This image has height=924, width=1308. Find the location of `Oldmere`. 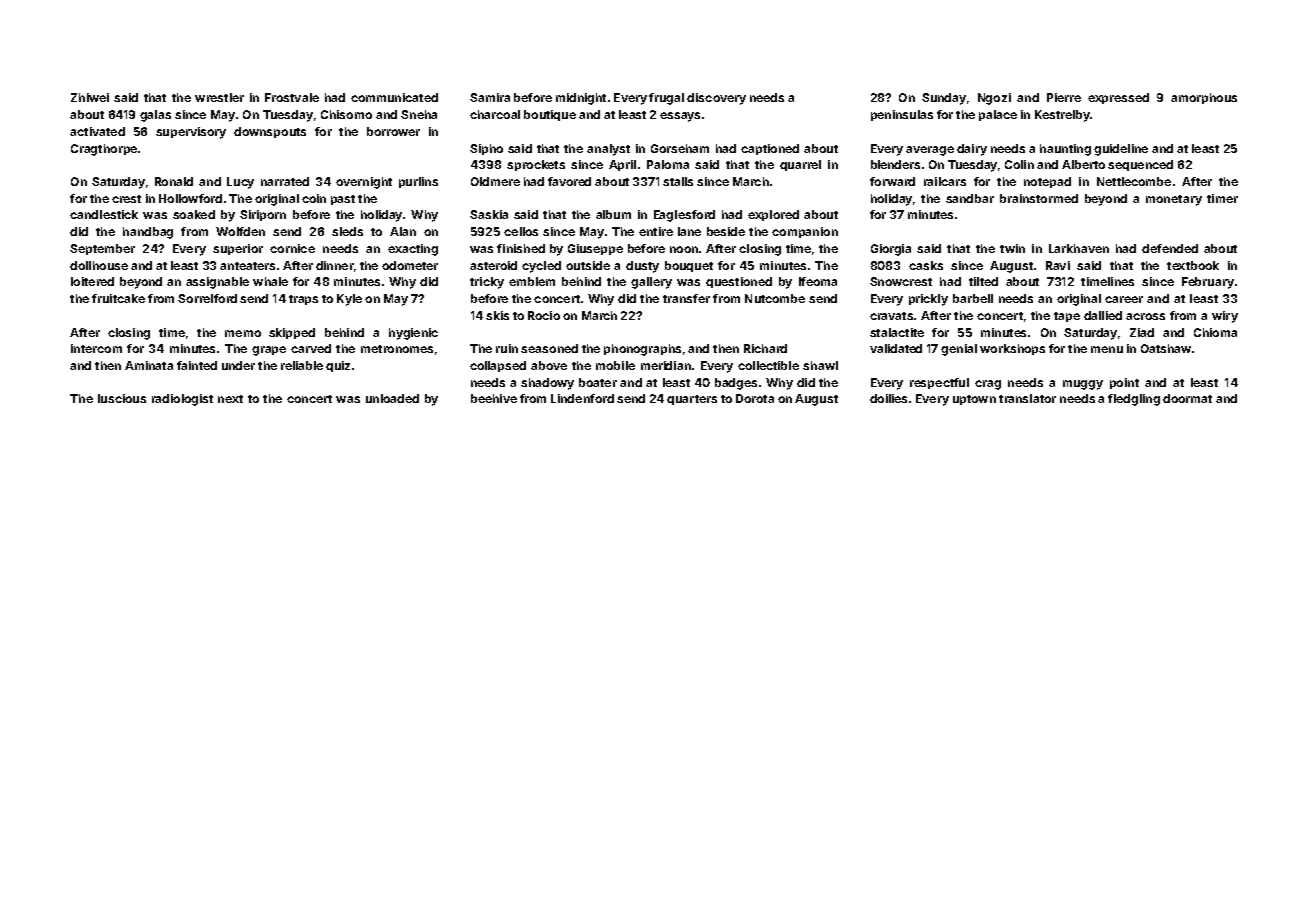

Oldmere is located at coordinates (495, 181).
